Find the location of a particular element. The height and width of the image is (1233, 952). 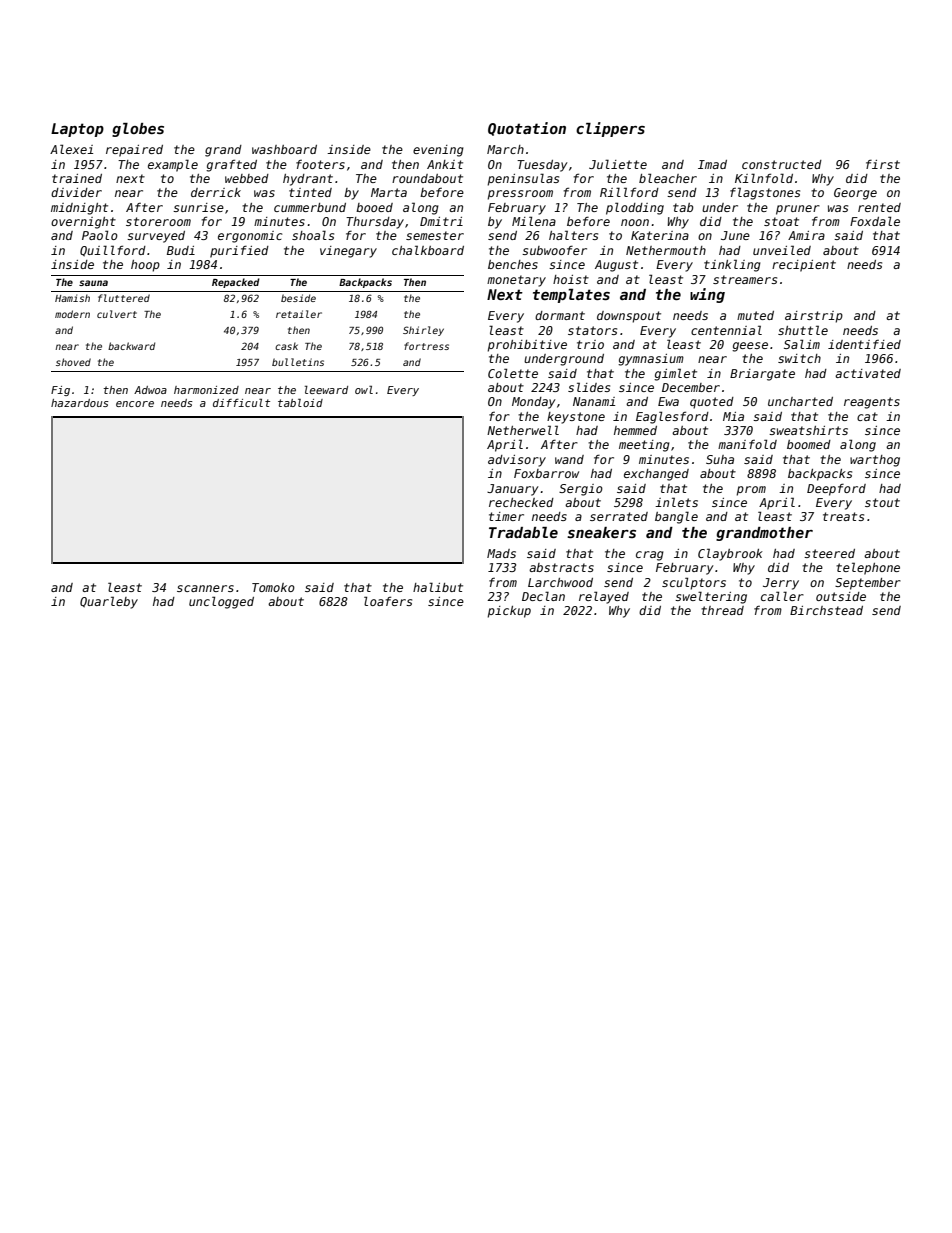

Jerry is located at coordinates (781, 584).
